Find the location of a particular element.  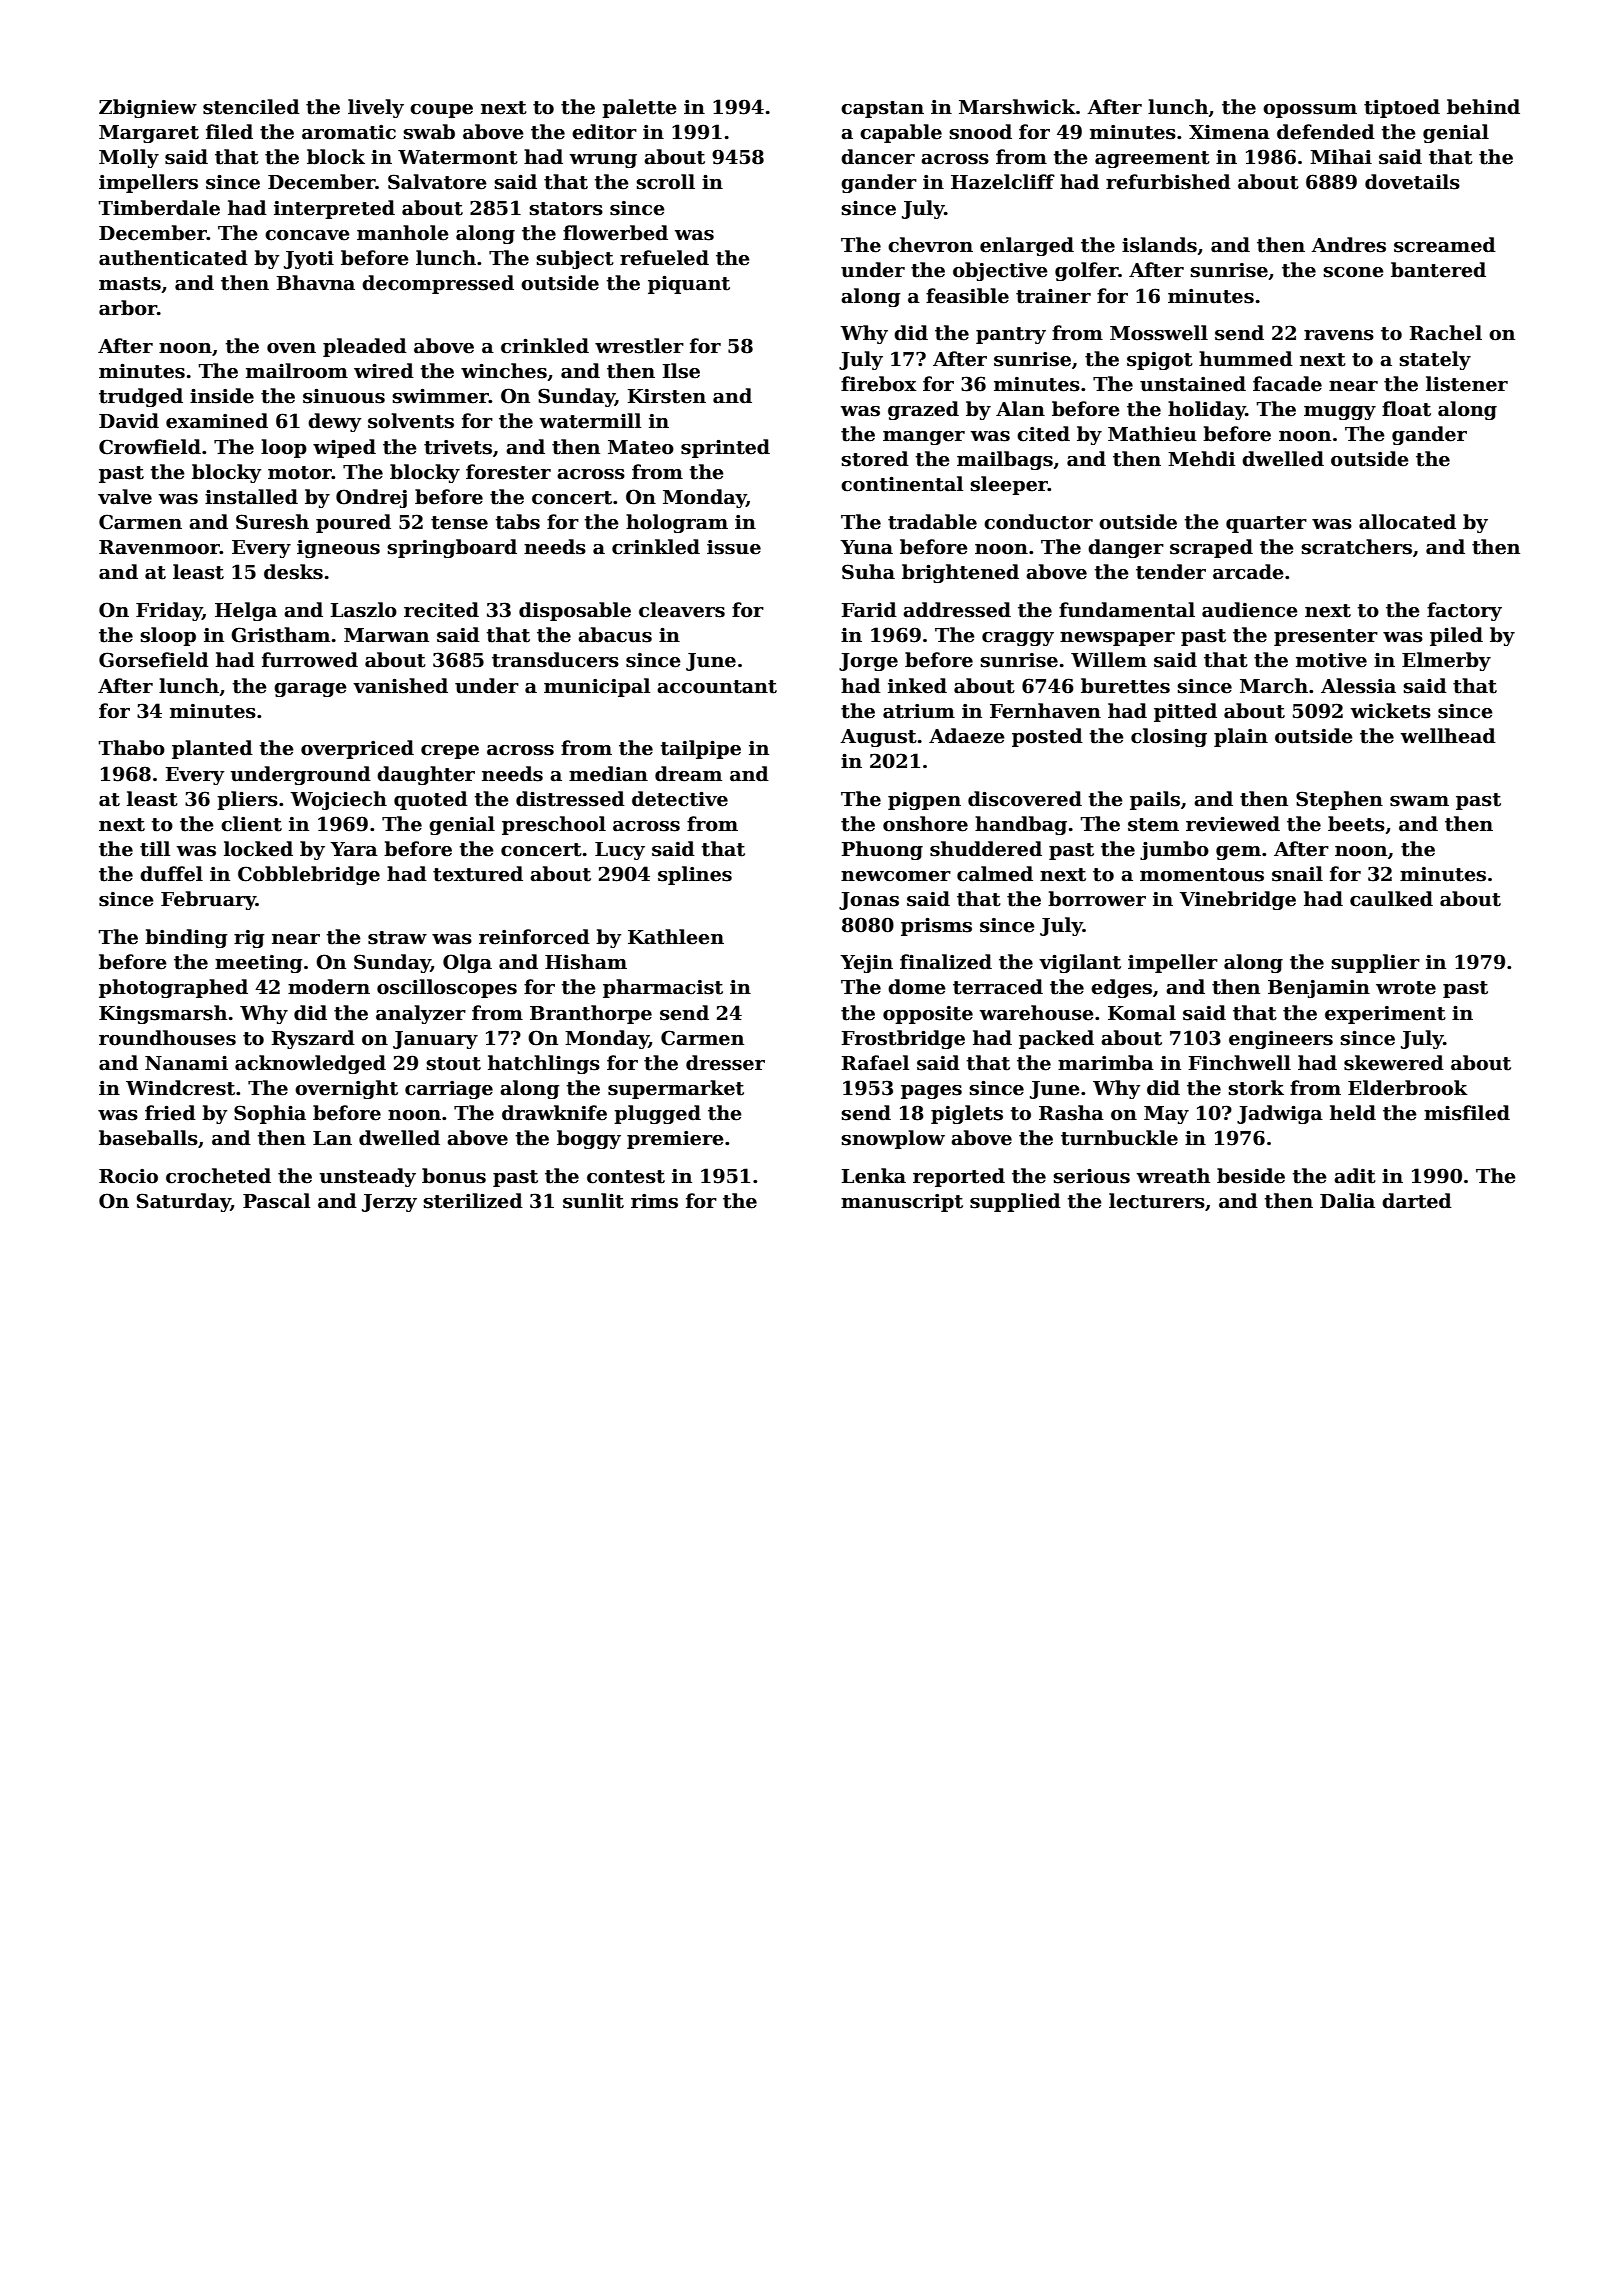

interpreted is located at coordinates (334, 209).
